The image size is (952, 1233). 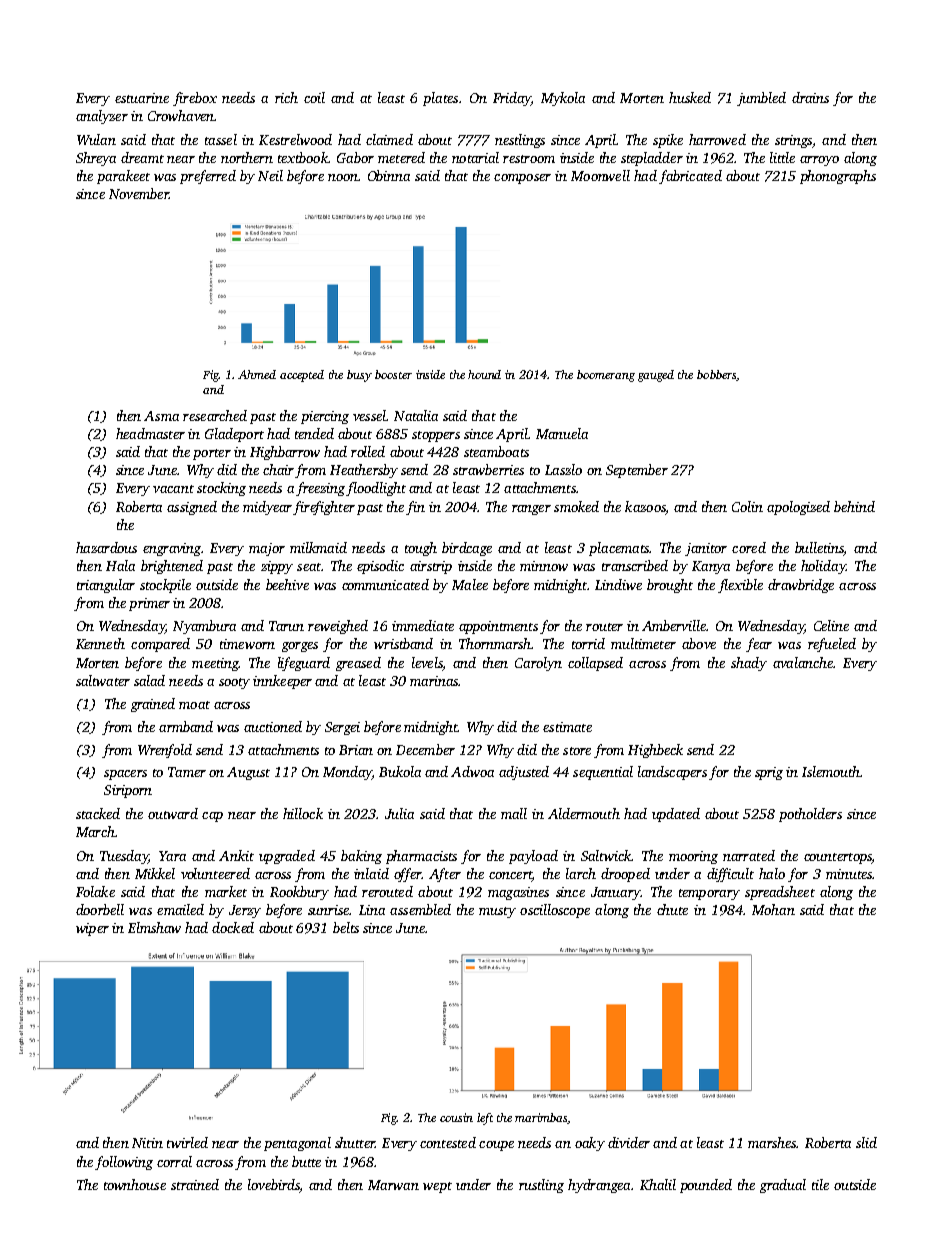 What do you see at coordinates (749, 664) in the screenshot?
I see `shady` at bounding box center [749, 664].
